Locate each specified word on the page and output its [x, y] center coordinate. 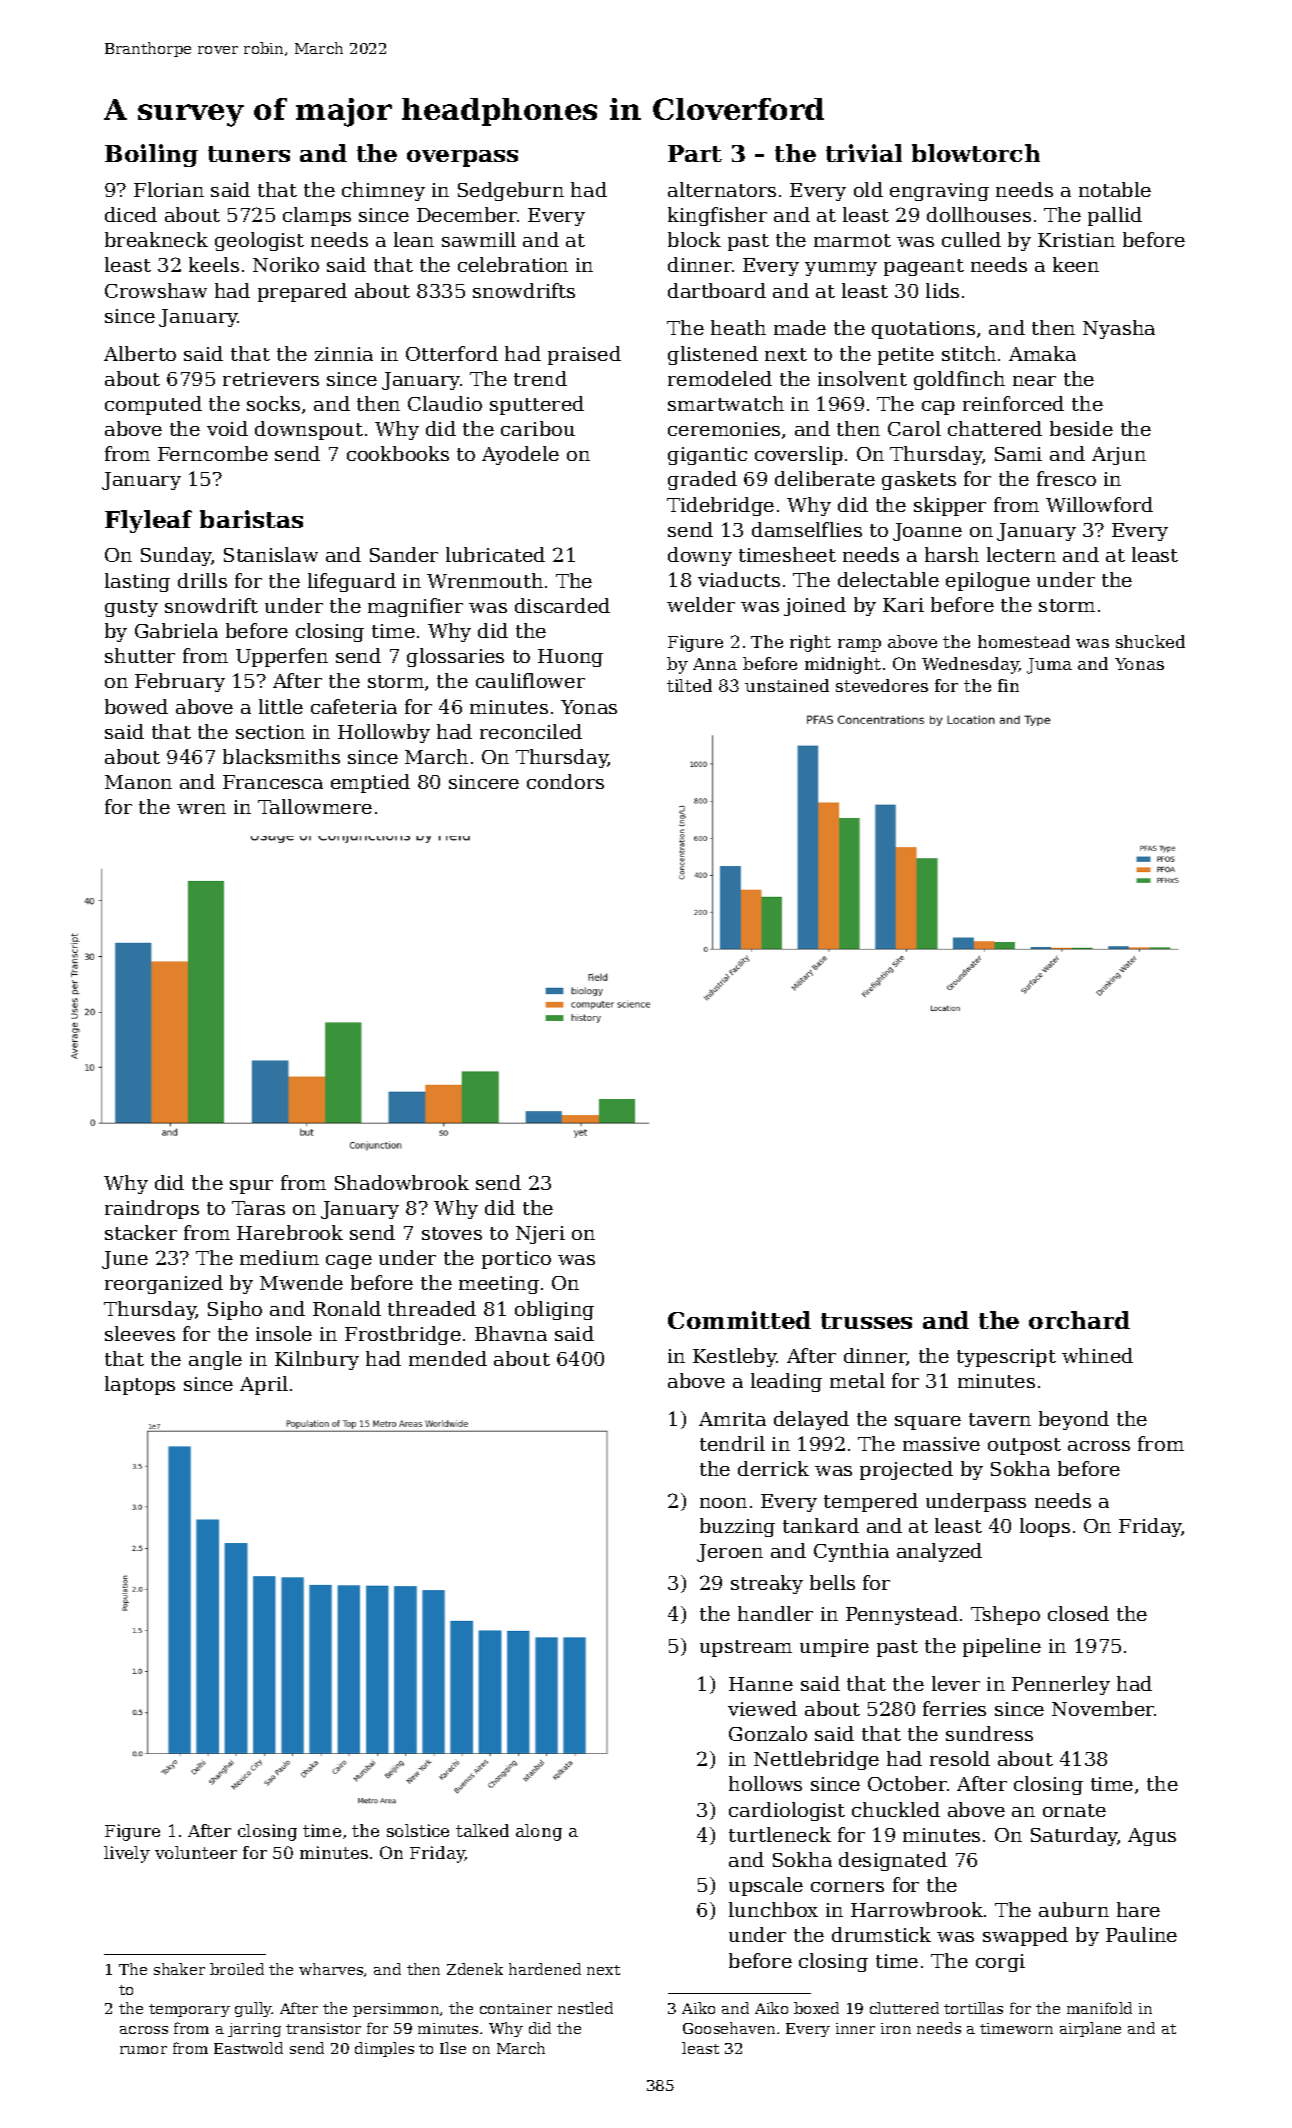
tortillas [973, 2008]
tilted [689, 685]
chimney [383, 191]
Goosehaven [729, 2028]
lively [127, 1854]
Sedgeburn [511, 191]
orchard [1079, 1320]
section [270, 732]
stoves [452, 1233]
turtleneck [780, 1834]
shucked [1150, 641]
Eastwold [248, 2048]
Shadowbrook [402, 1182]
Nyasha [1119, 329]
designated [893, 1861]
